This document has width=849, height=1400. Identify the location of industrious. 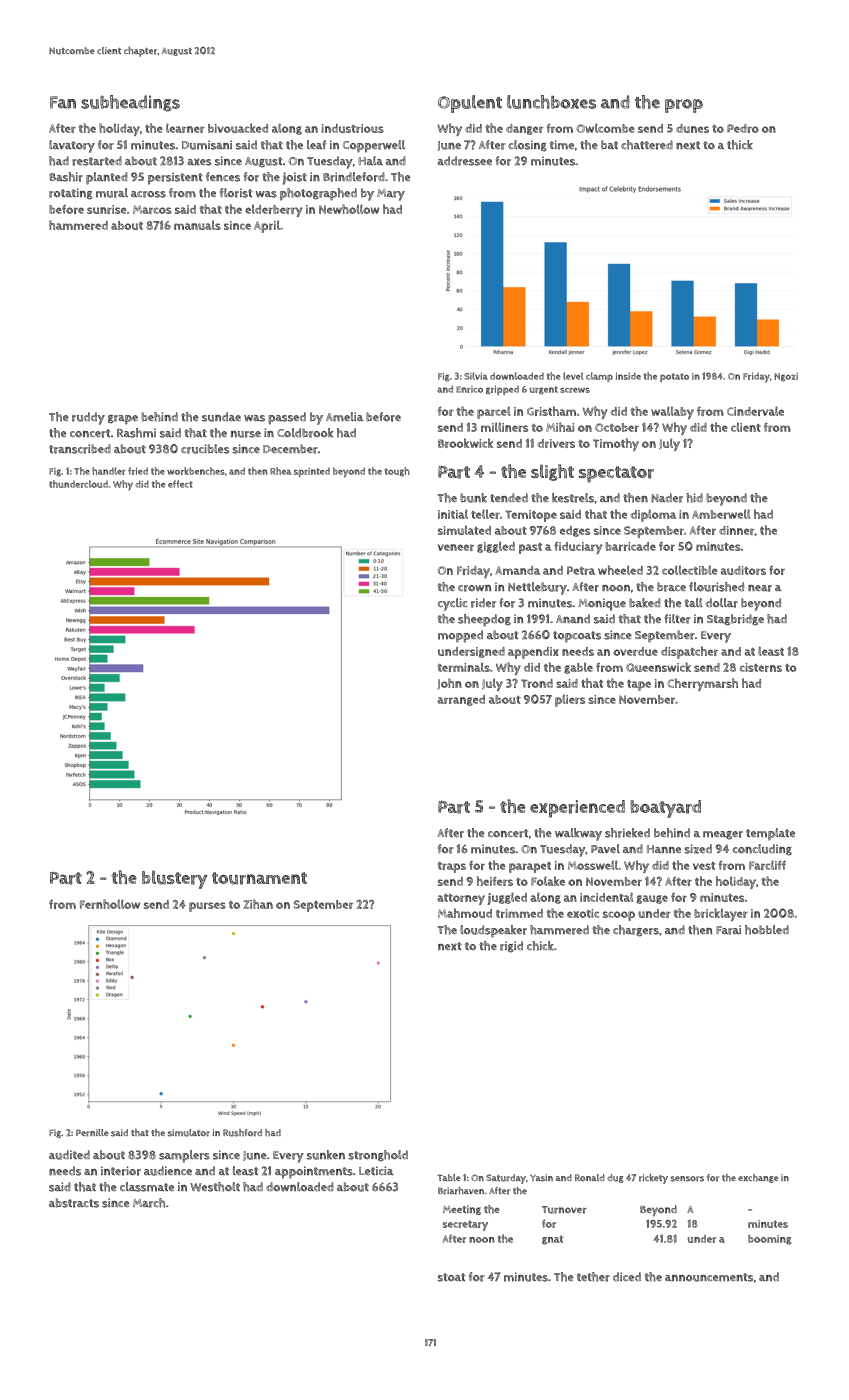
(352, 128).
